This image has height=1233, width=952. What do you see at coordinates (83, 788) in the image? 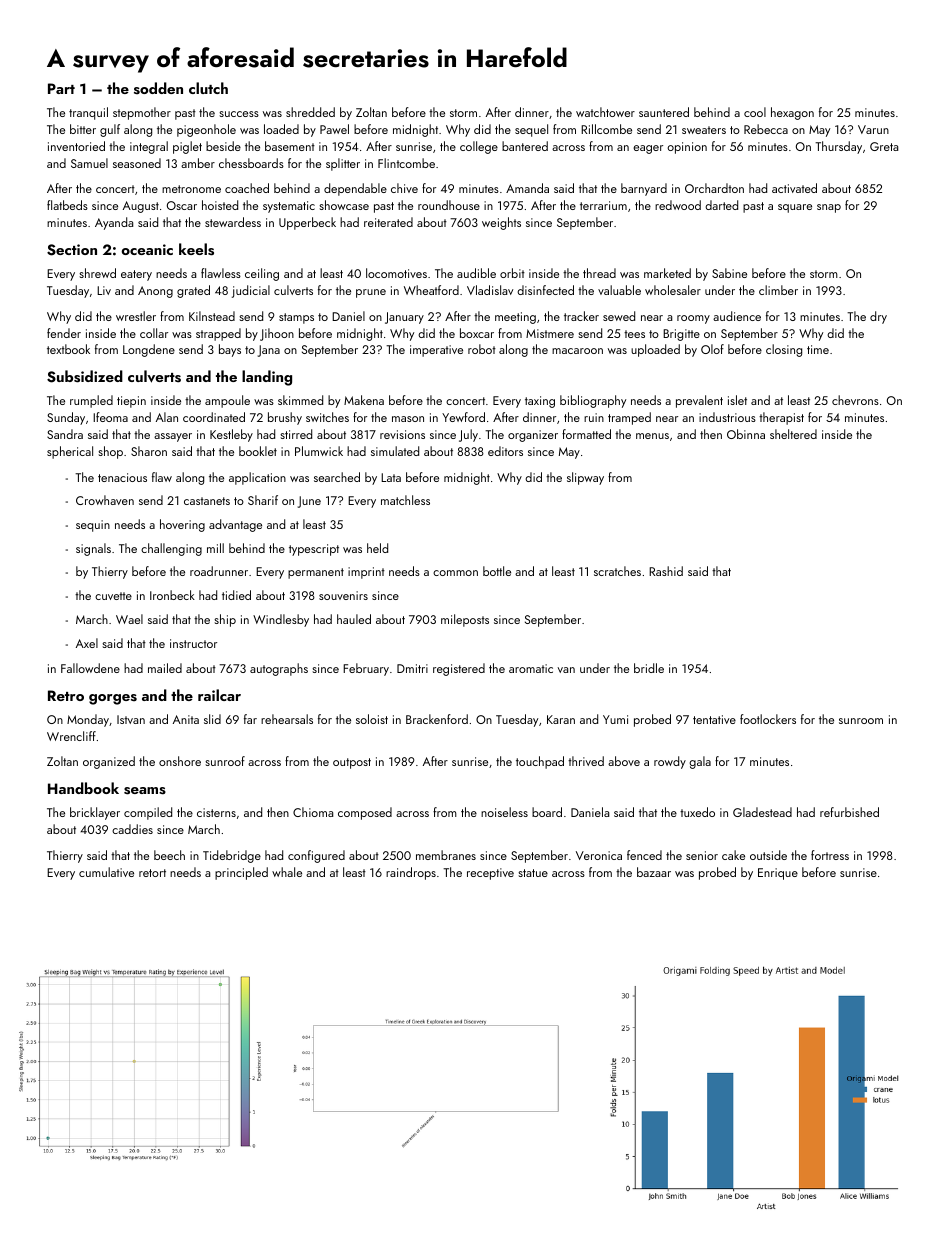
I see `Handbook` at bounding box center [83, 788].
